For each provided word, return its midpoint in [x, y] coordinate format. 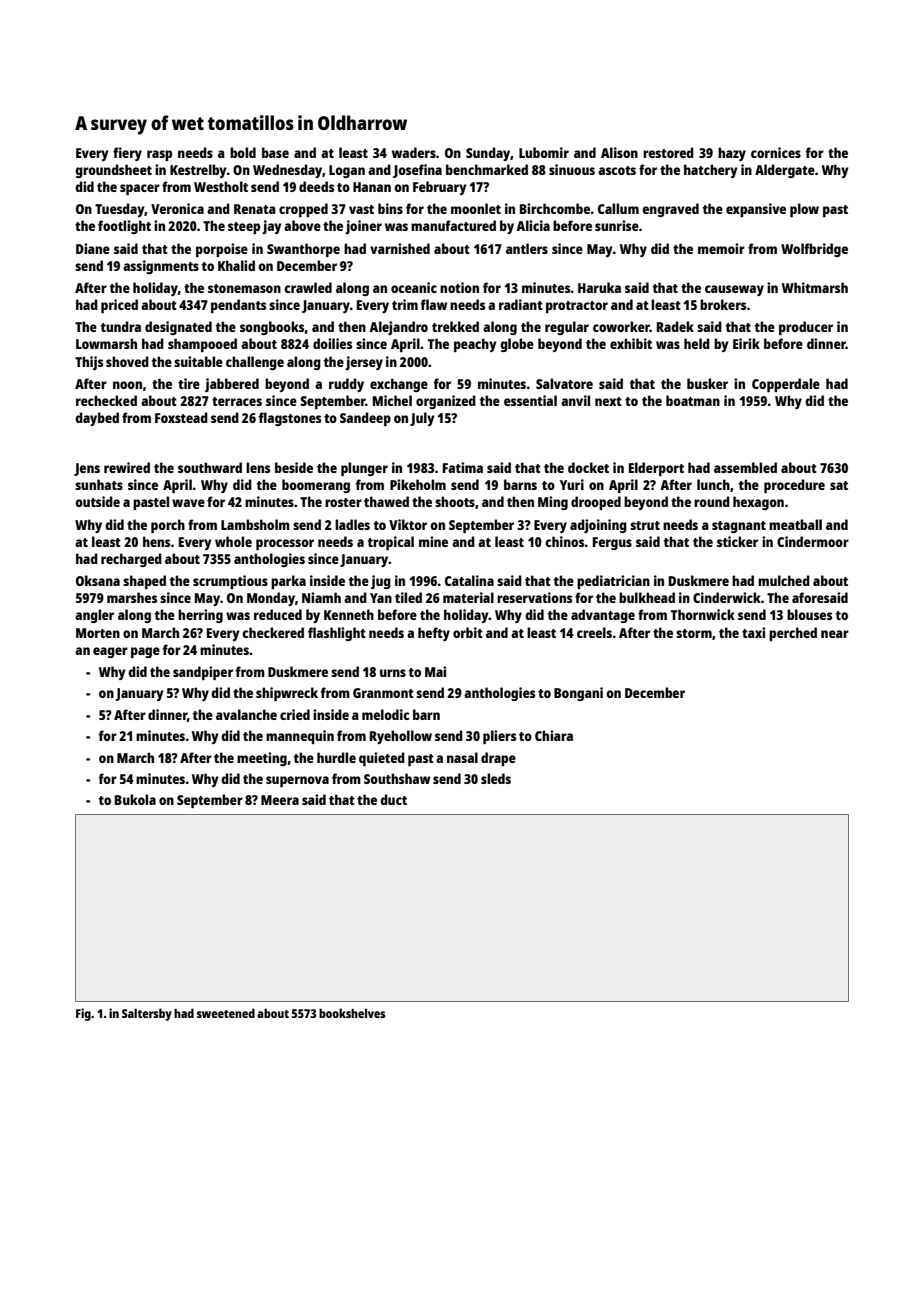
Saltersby [147, 1014]
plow [804, 210]
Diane [93, 248]
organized [446, 402]
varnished [400, 248]
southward [210, 467]
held [697, 343]
